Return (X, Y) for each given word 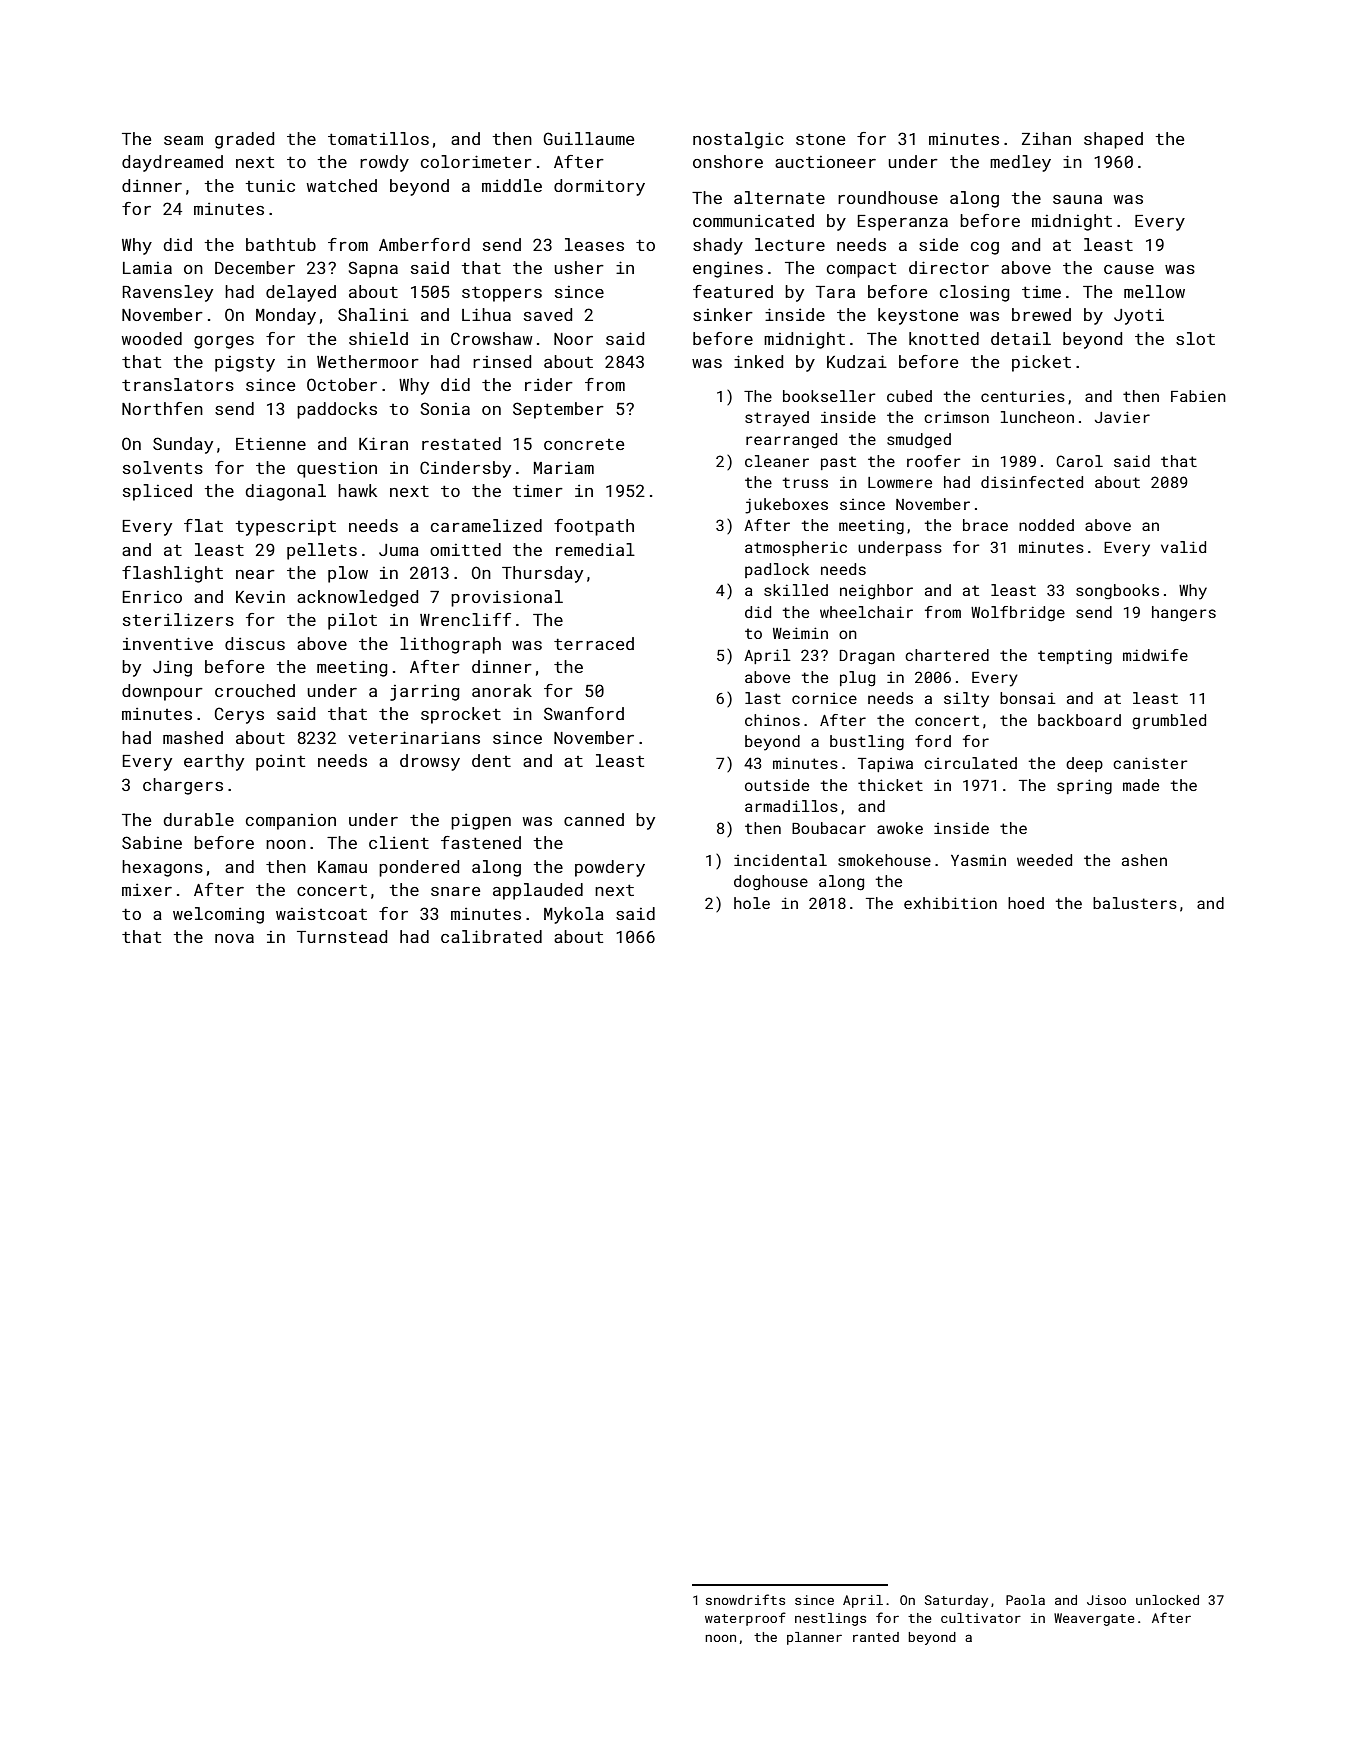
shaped (1113, 140)
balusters (1135, 903)
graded (244, 140)
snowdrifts (745, 1599)
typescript (286, 528)
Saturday (956, 1601)
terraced (594, 643)
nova (234, 938)
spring (1084, 787)
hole (752, 903)
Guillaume (588, 138)
